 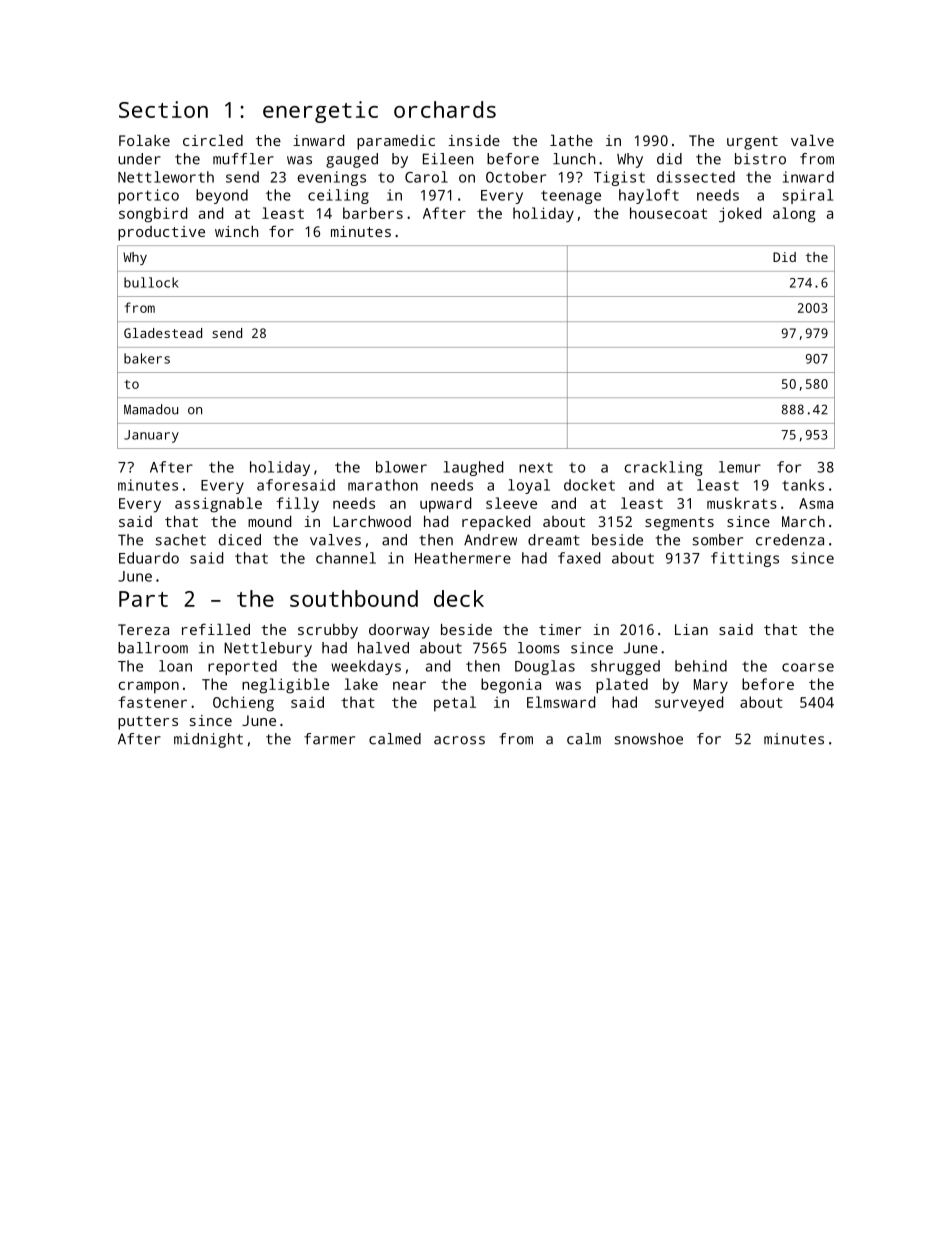 What do you see at coordinates (373, 213) in the screenshot?
I see `barbers` at bounding box center [373, 213].
